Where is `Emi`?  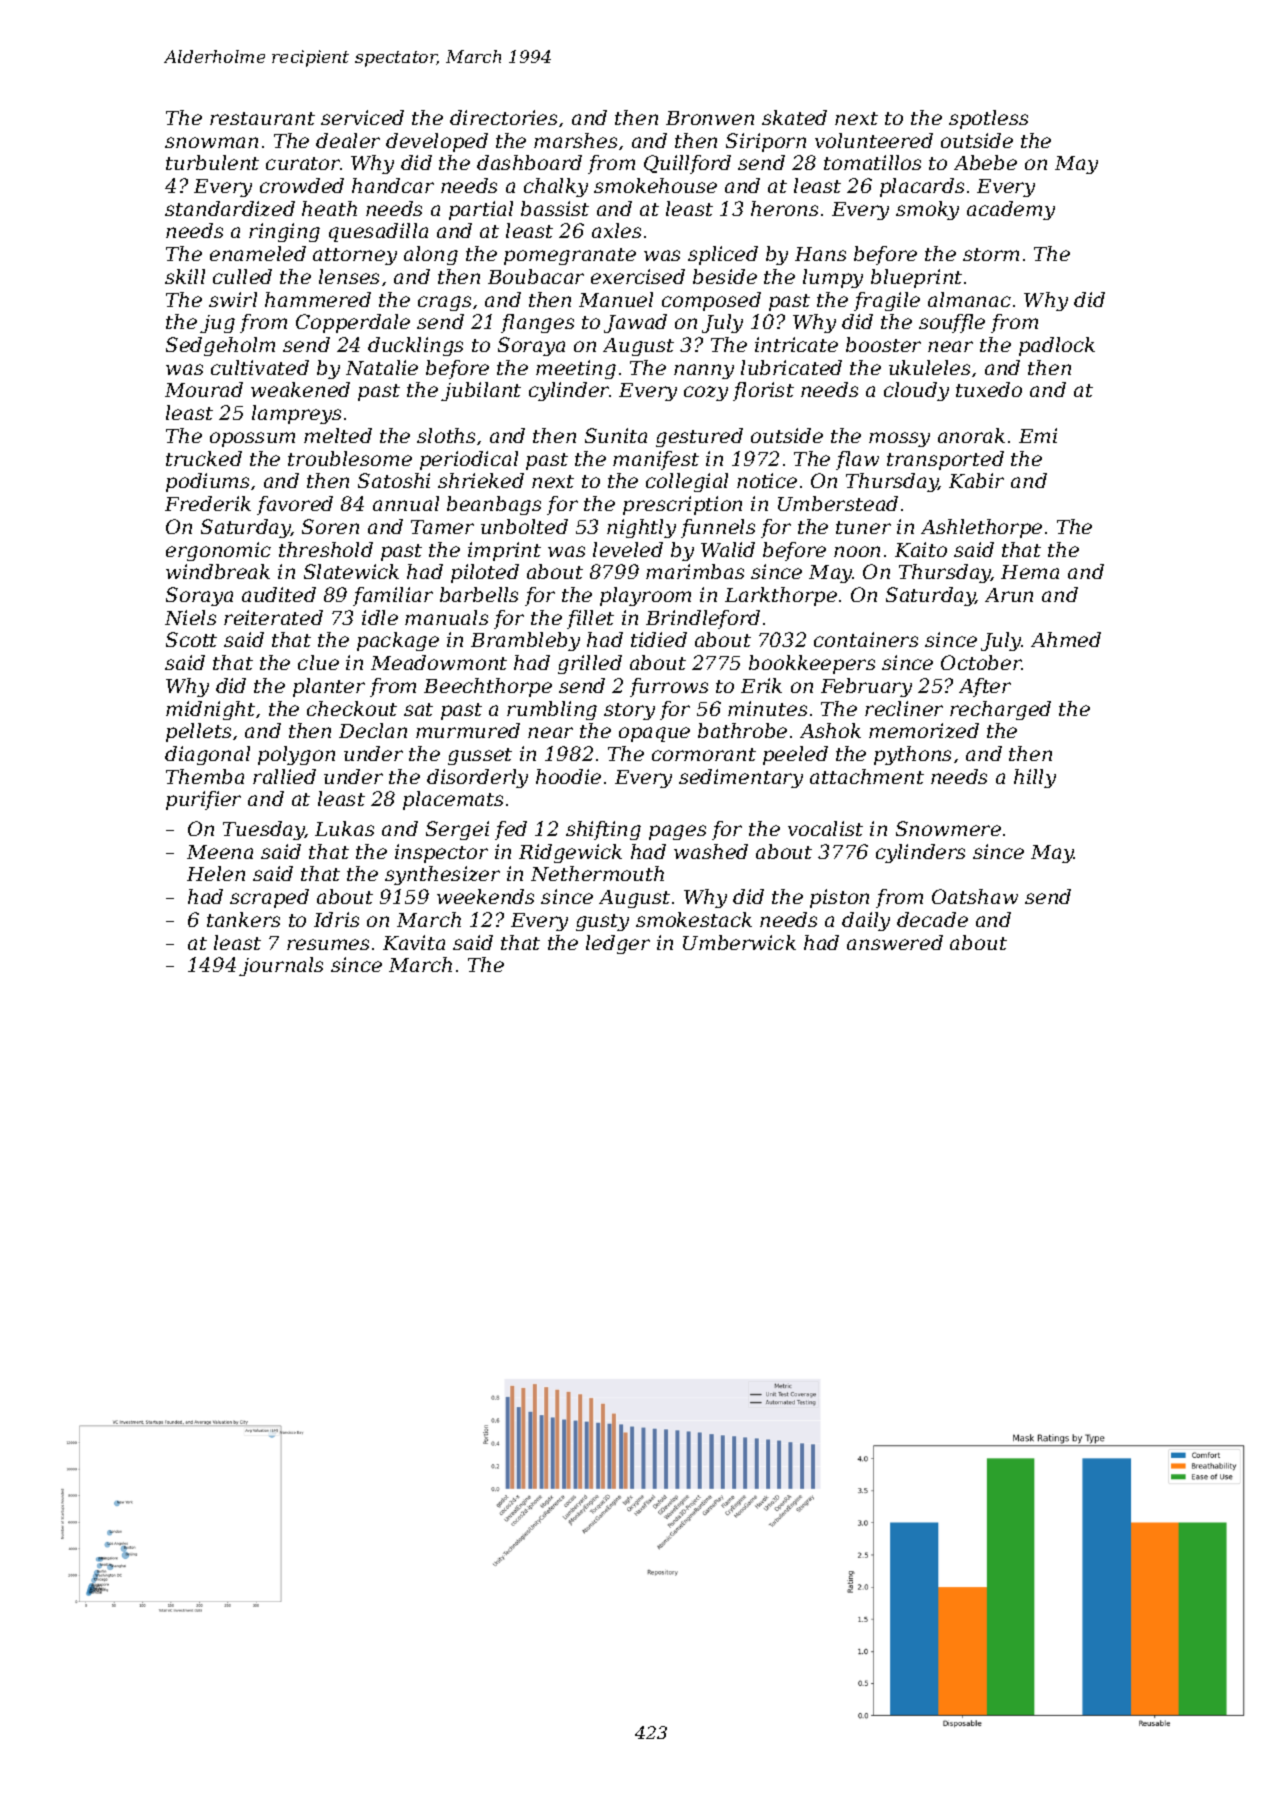
Emi is located at coordinates (1038, 435).
